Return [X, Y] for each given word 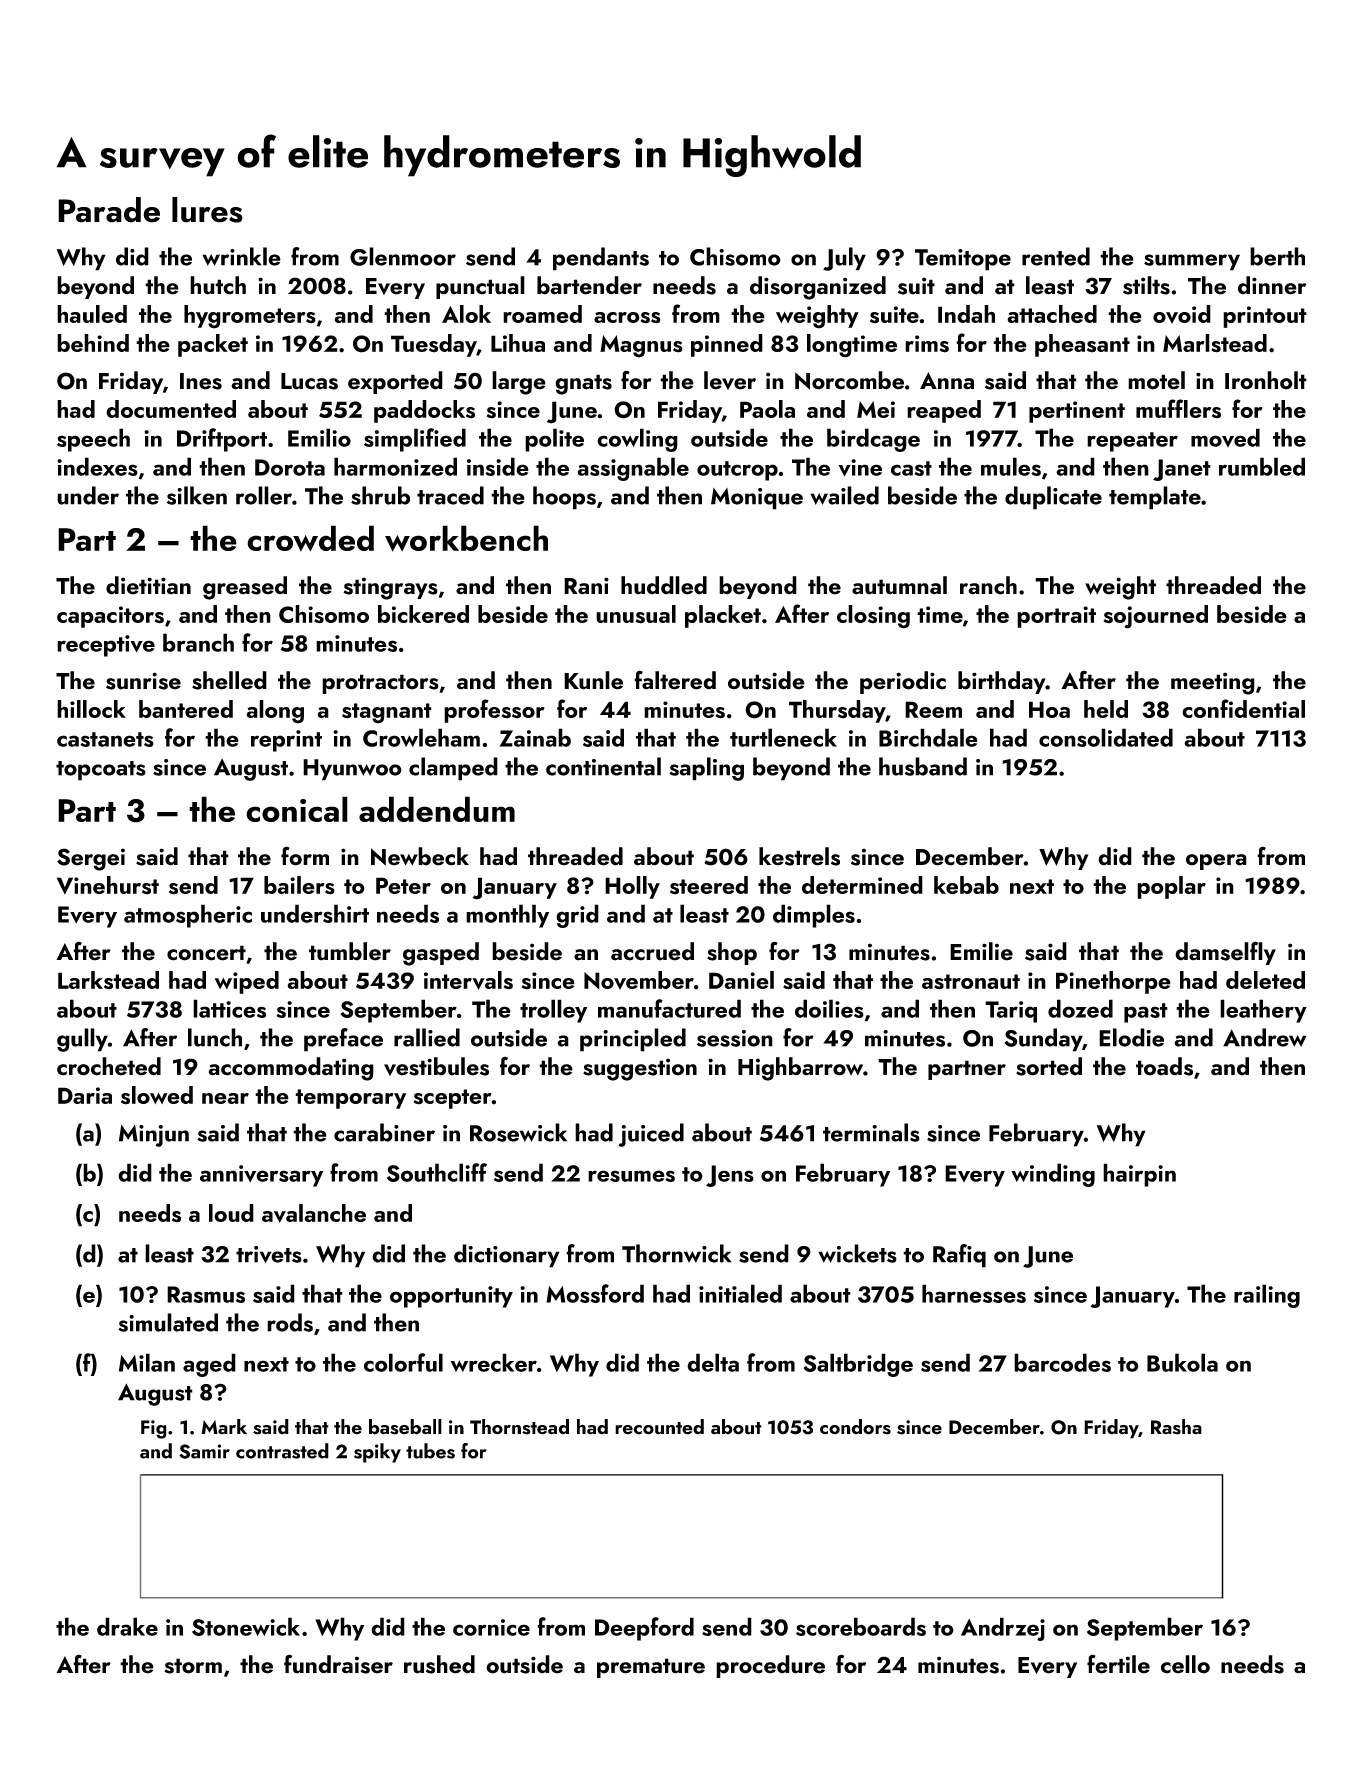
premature [651, 1668]
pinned [727, 345]
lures [207, 210]
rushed [439, 1664]
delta [713, 1362]
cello [1185, 1664]
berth [1277, 256]
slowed [157, 1095]
